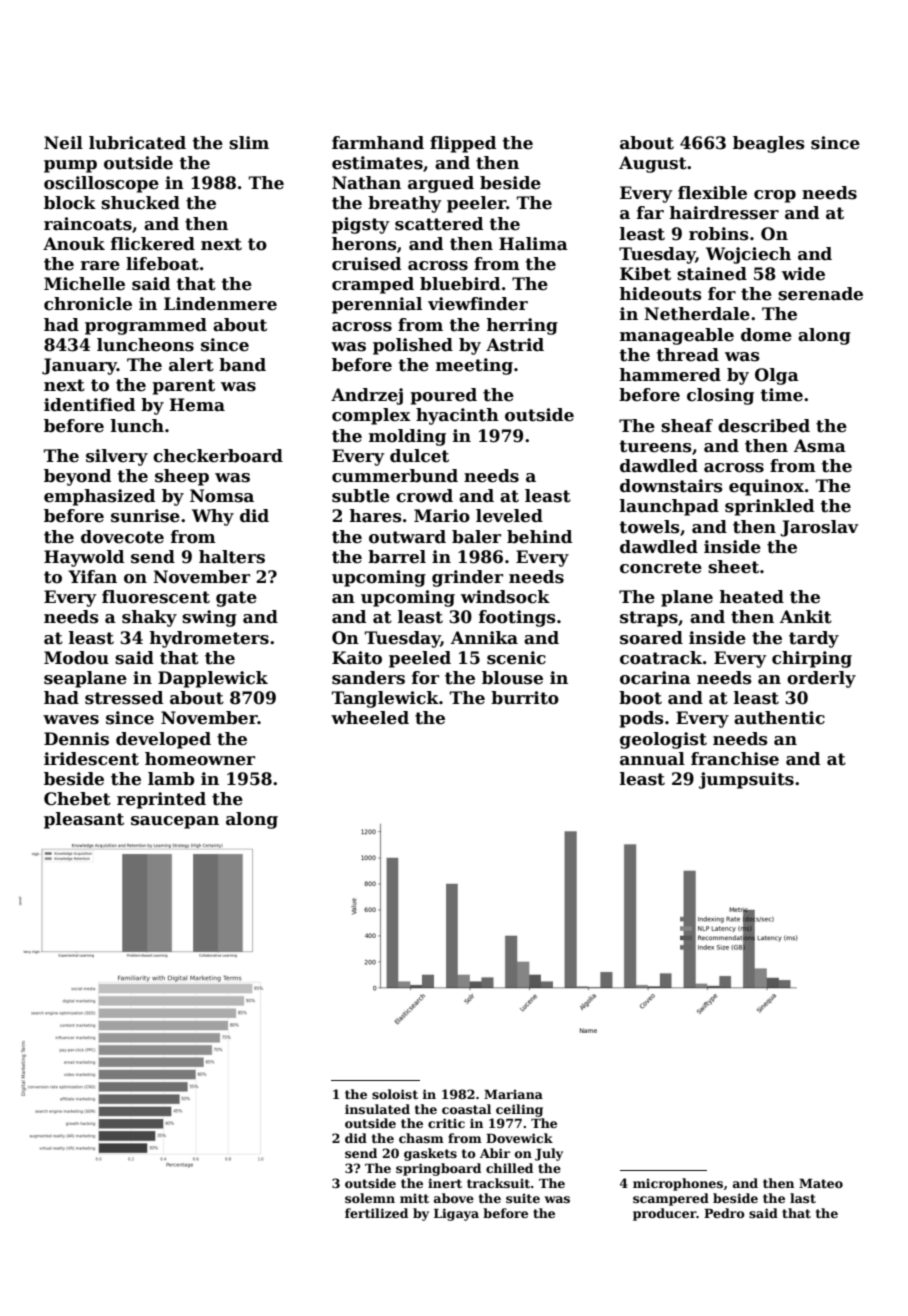 The height and width of the screenshot is (1316, 908). What do you see at coordinates (84, 284) in the screenshot?
I see `Michelle` at bounding box center [84, 284].
